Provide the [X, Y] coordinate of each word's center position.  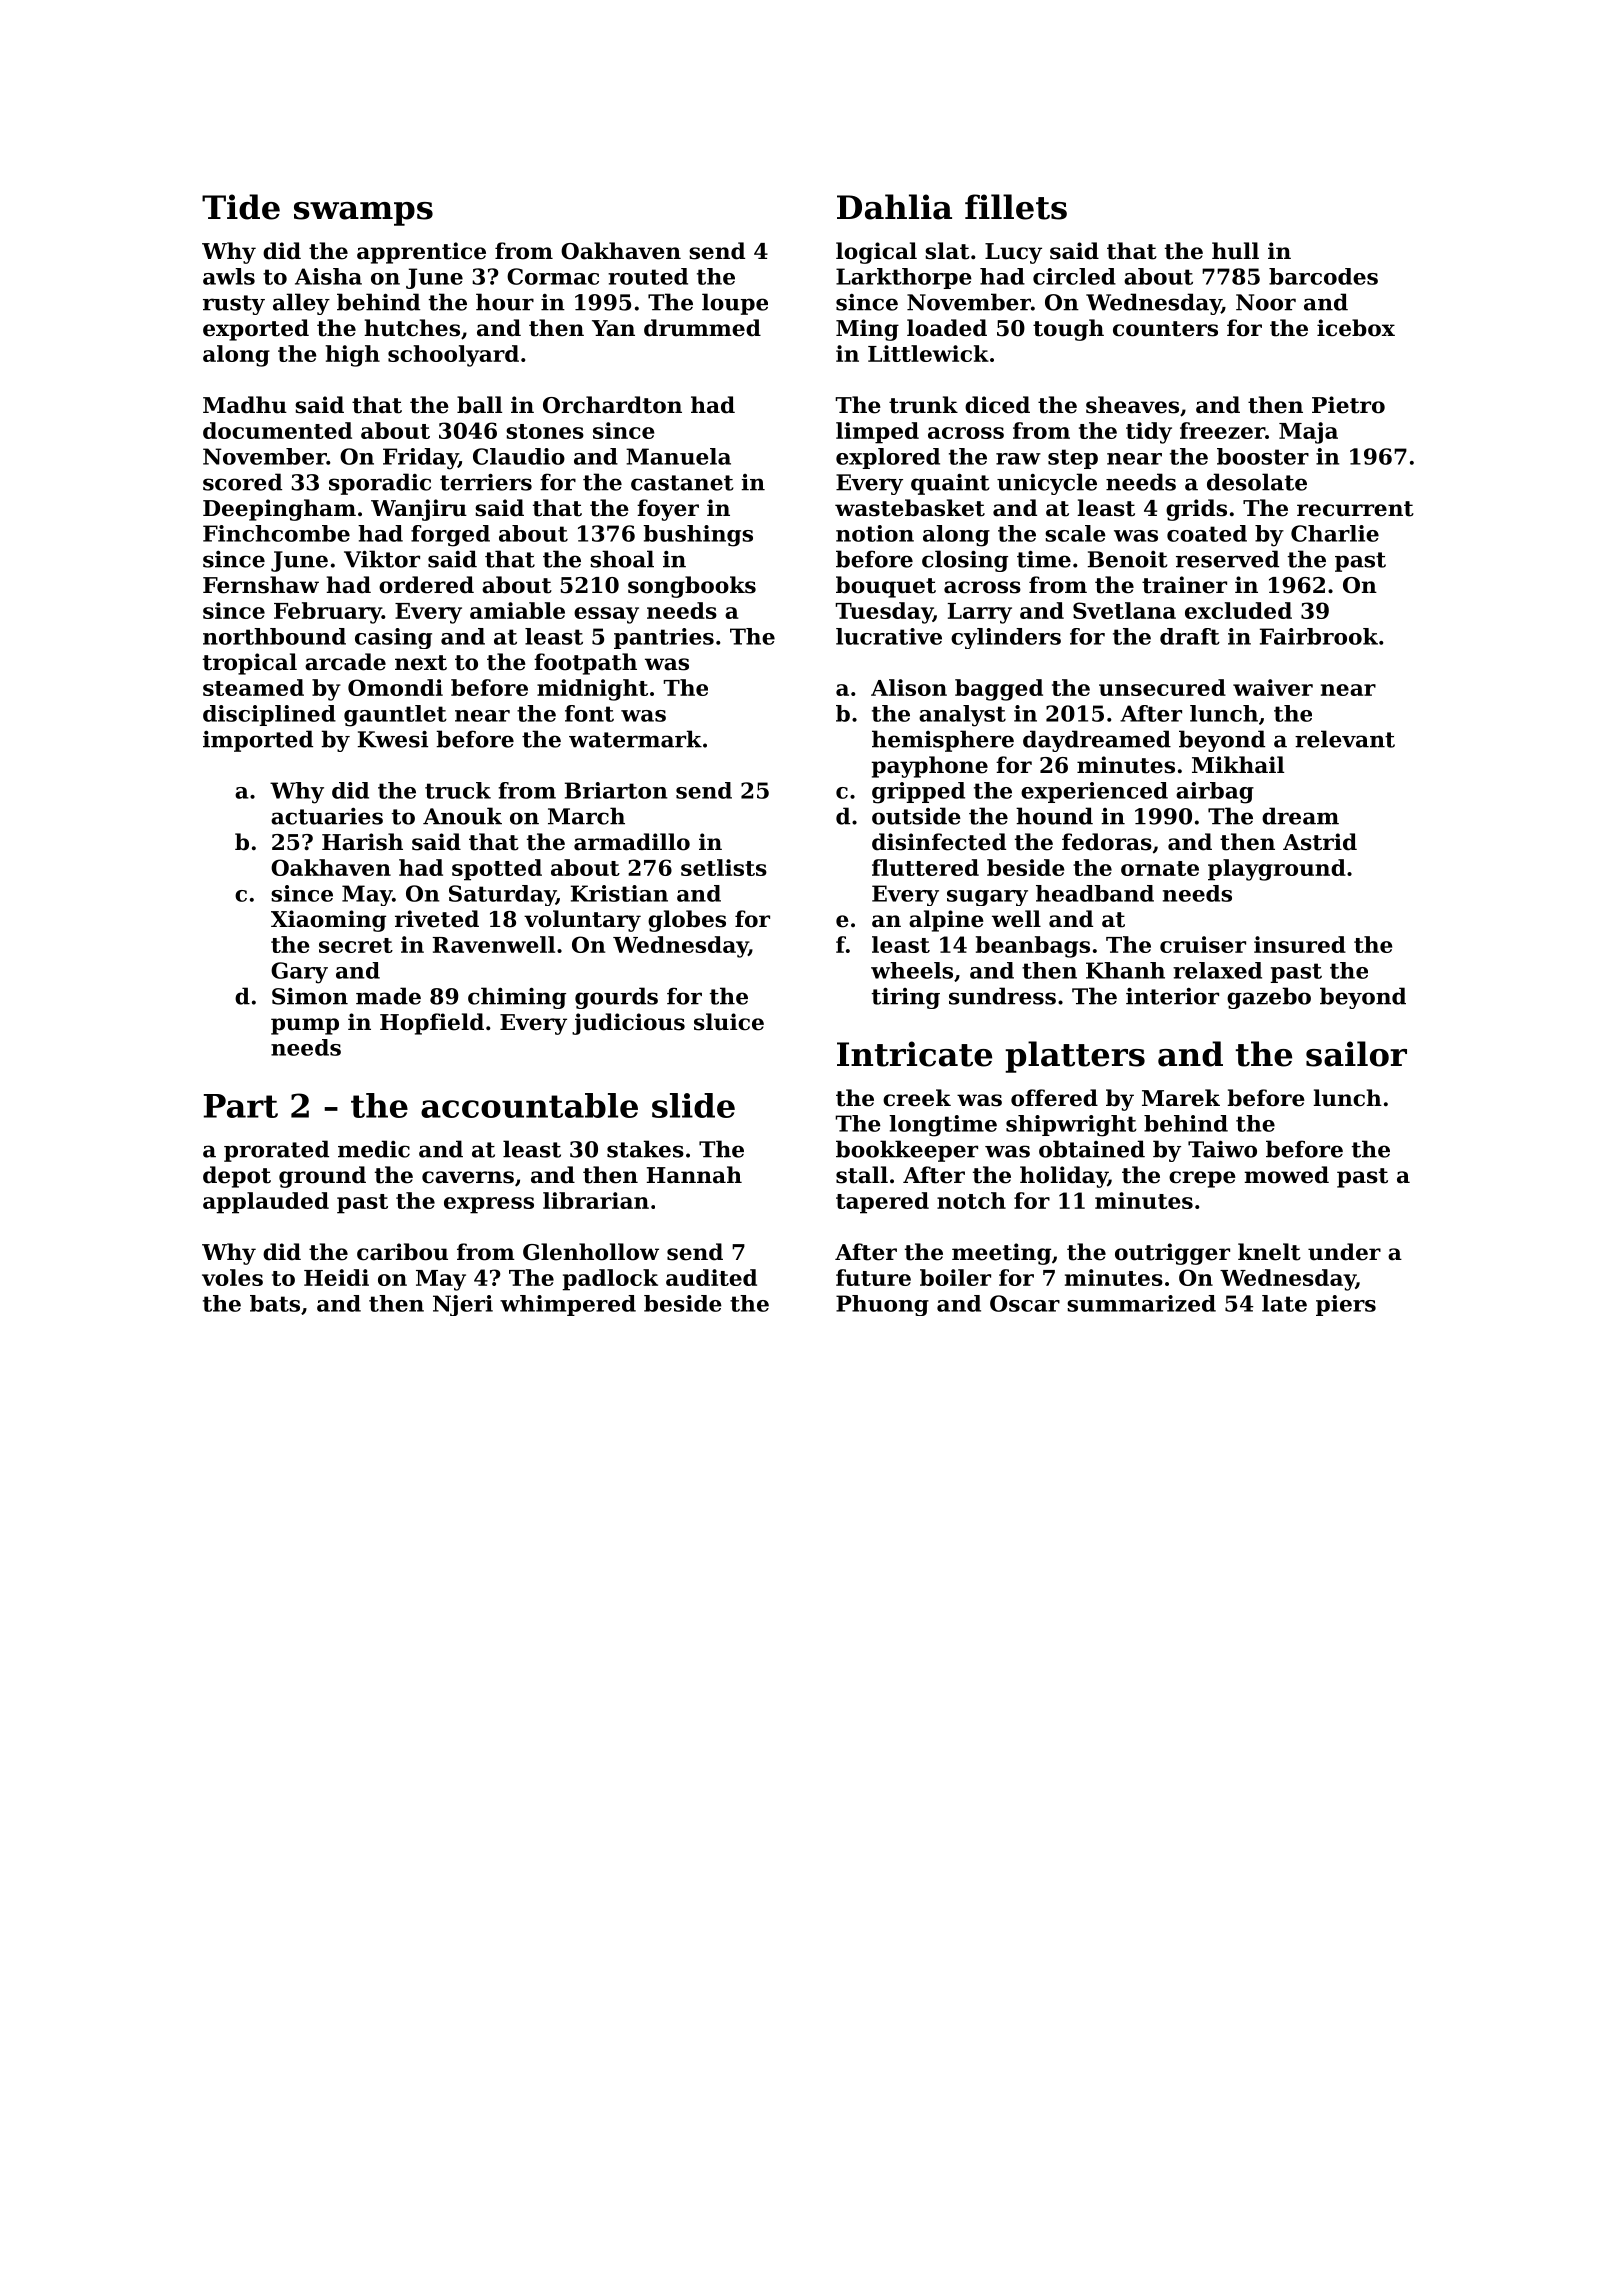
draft [1190, 636]
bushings [698, 536]
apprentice [421, 253]
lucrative [889, 636]
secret [356, 945]
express [489, 1205]
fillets [1016, 207]
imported [258, 741]
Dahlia [894, 207]
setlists [724, 867]
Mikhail [1238, 765]
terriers [486, 482]
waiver [1273, 687]
